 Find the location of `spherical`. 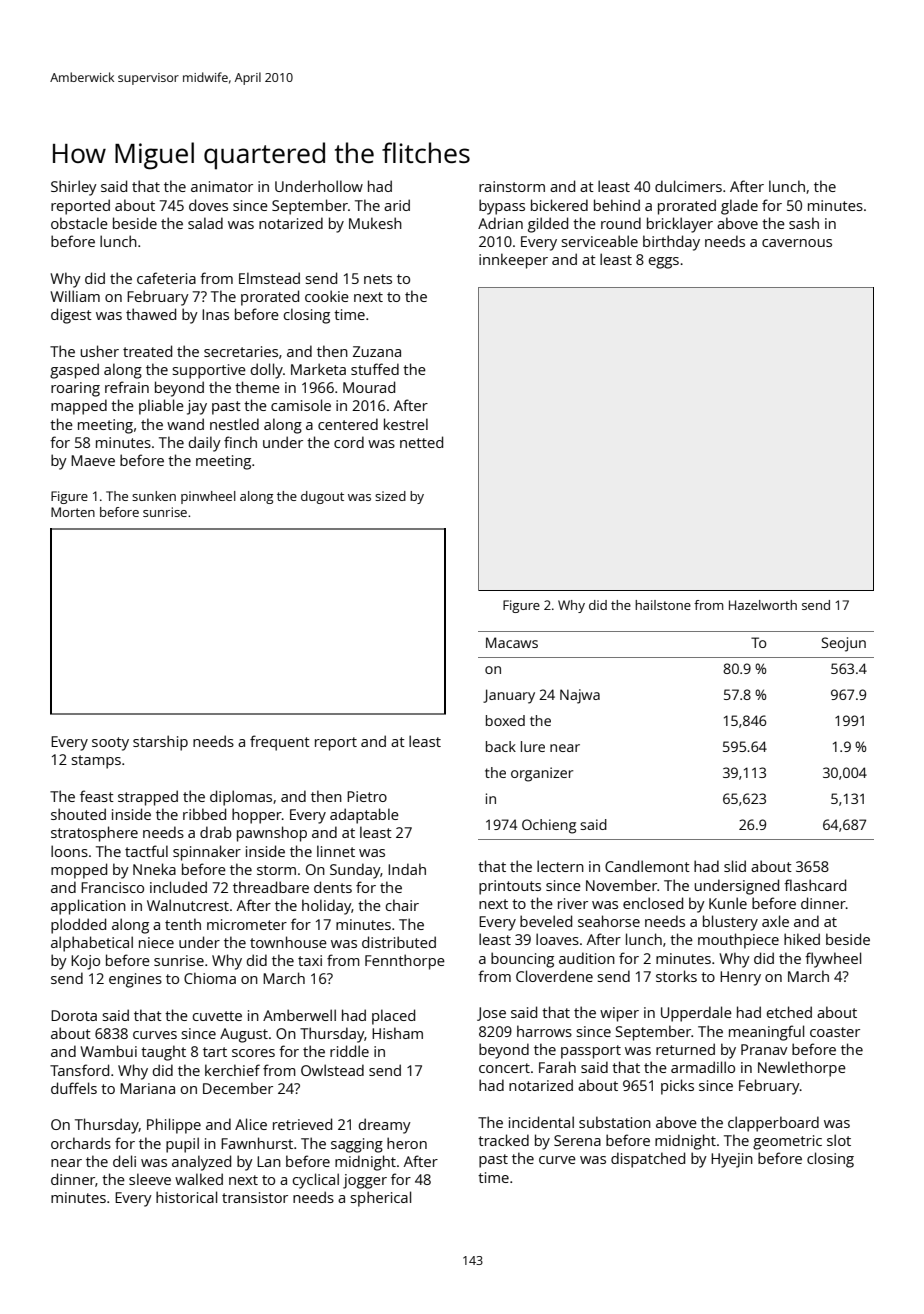

spherical is located at coordinates (381, 1199).
